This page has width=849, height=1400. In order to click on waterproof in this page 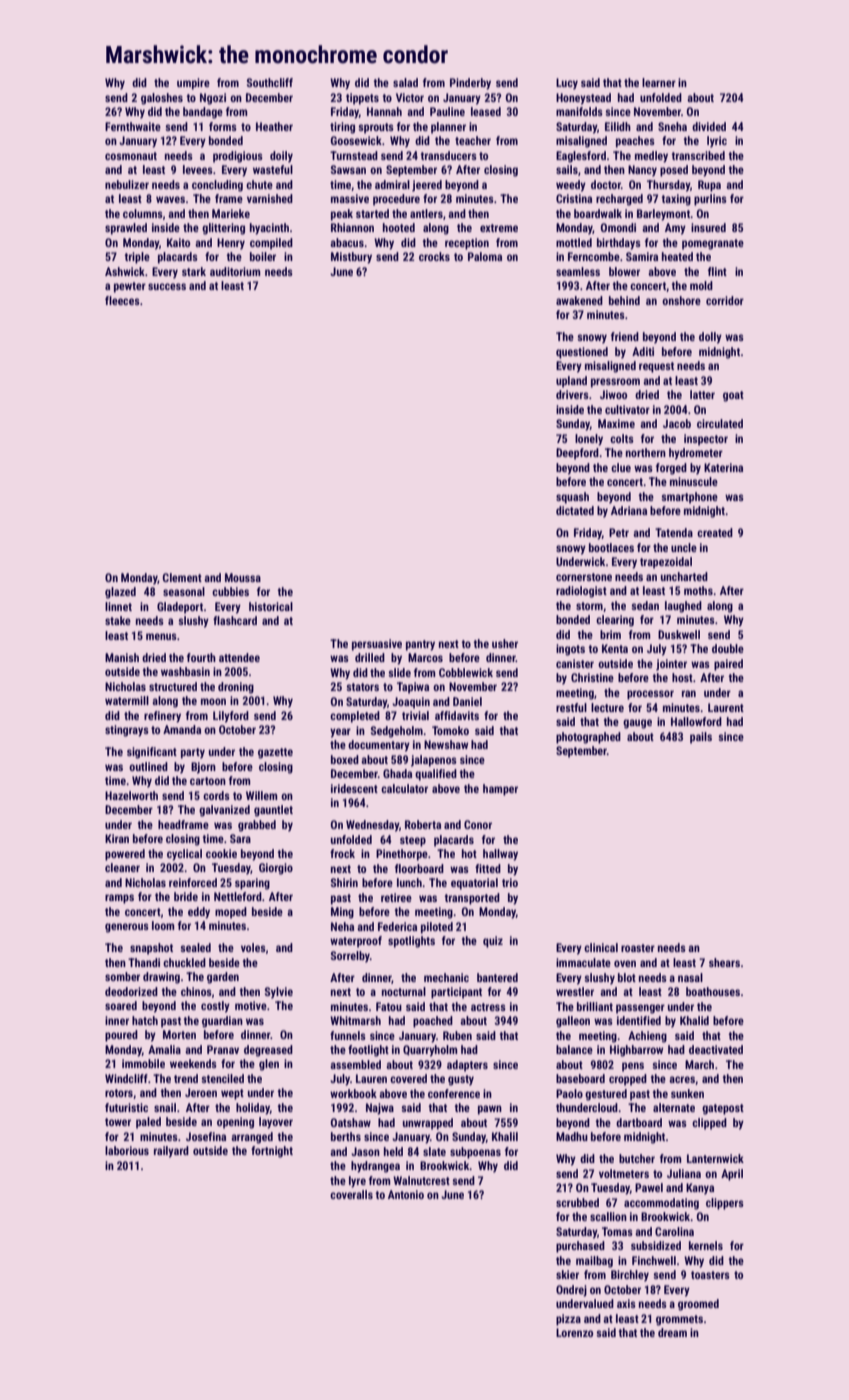, I will do `click(356, 942)`.
